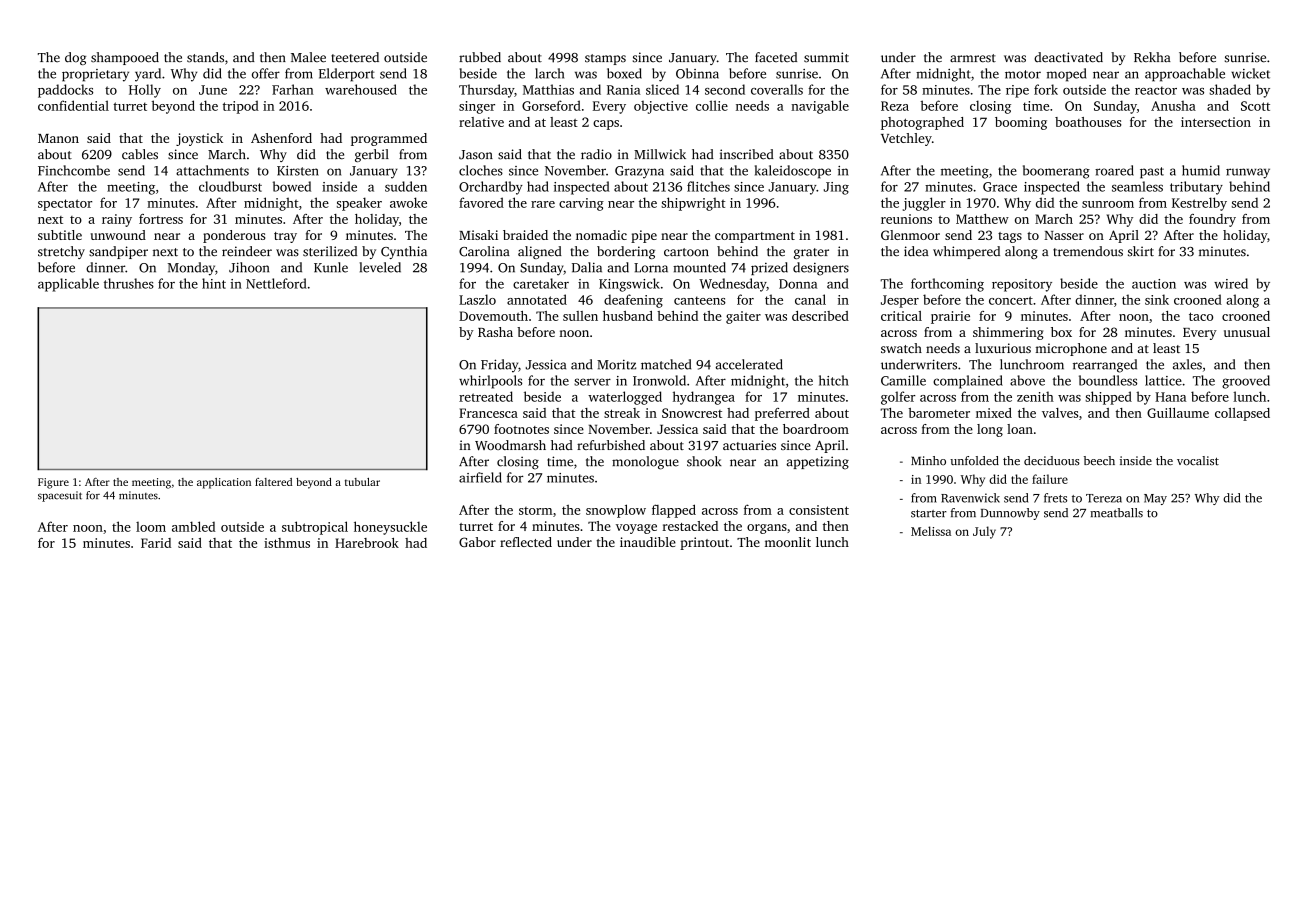 The width and height of the document is (1308, 924). Describe the element at coordinates (65, 205) in the document. I see `spectator` at that location.
